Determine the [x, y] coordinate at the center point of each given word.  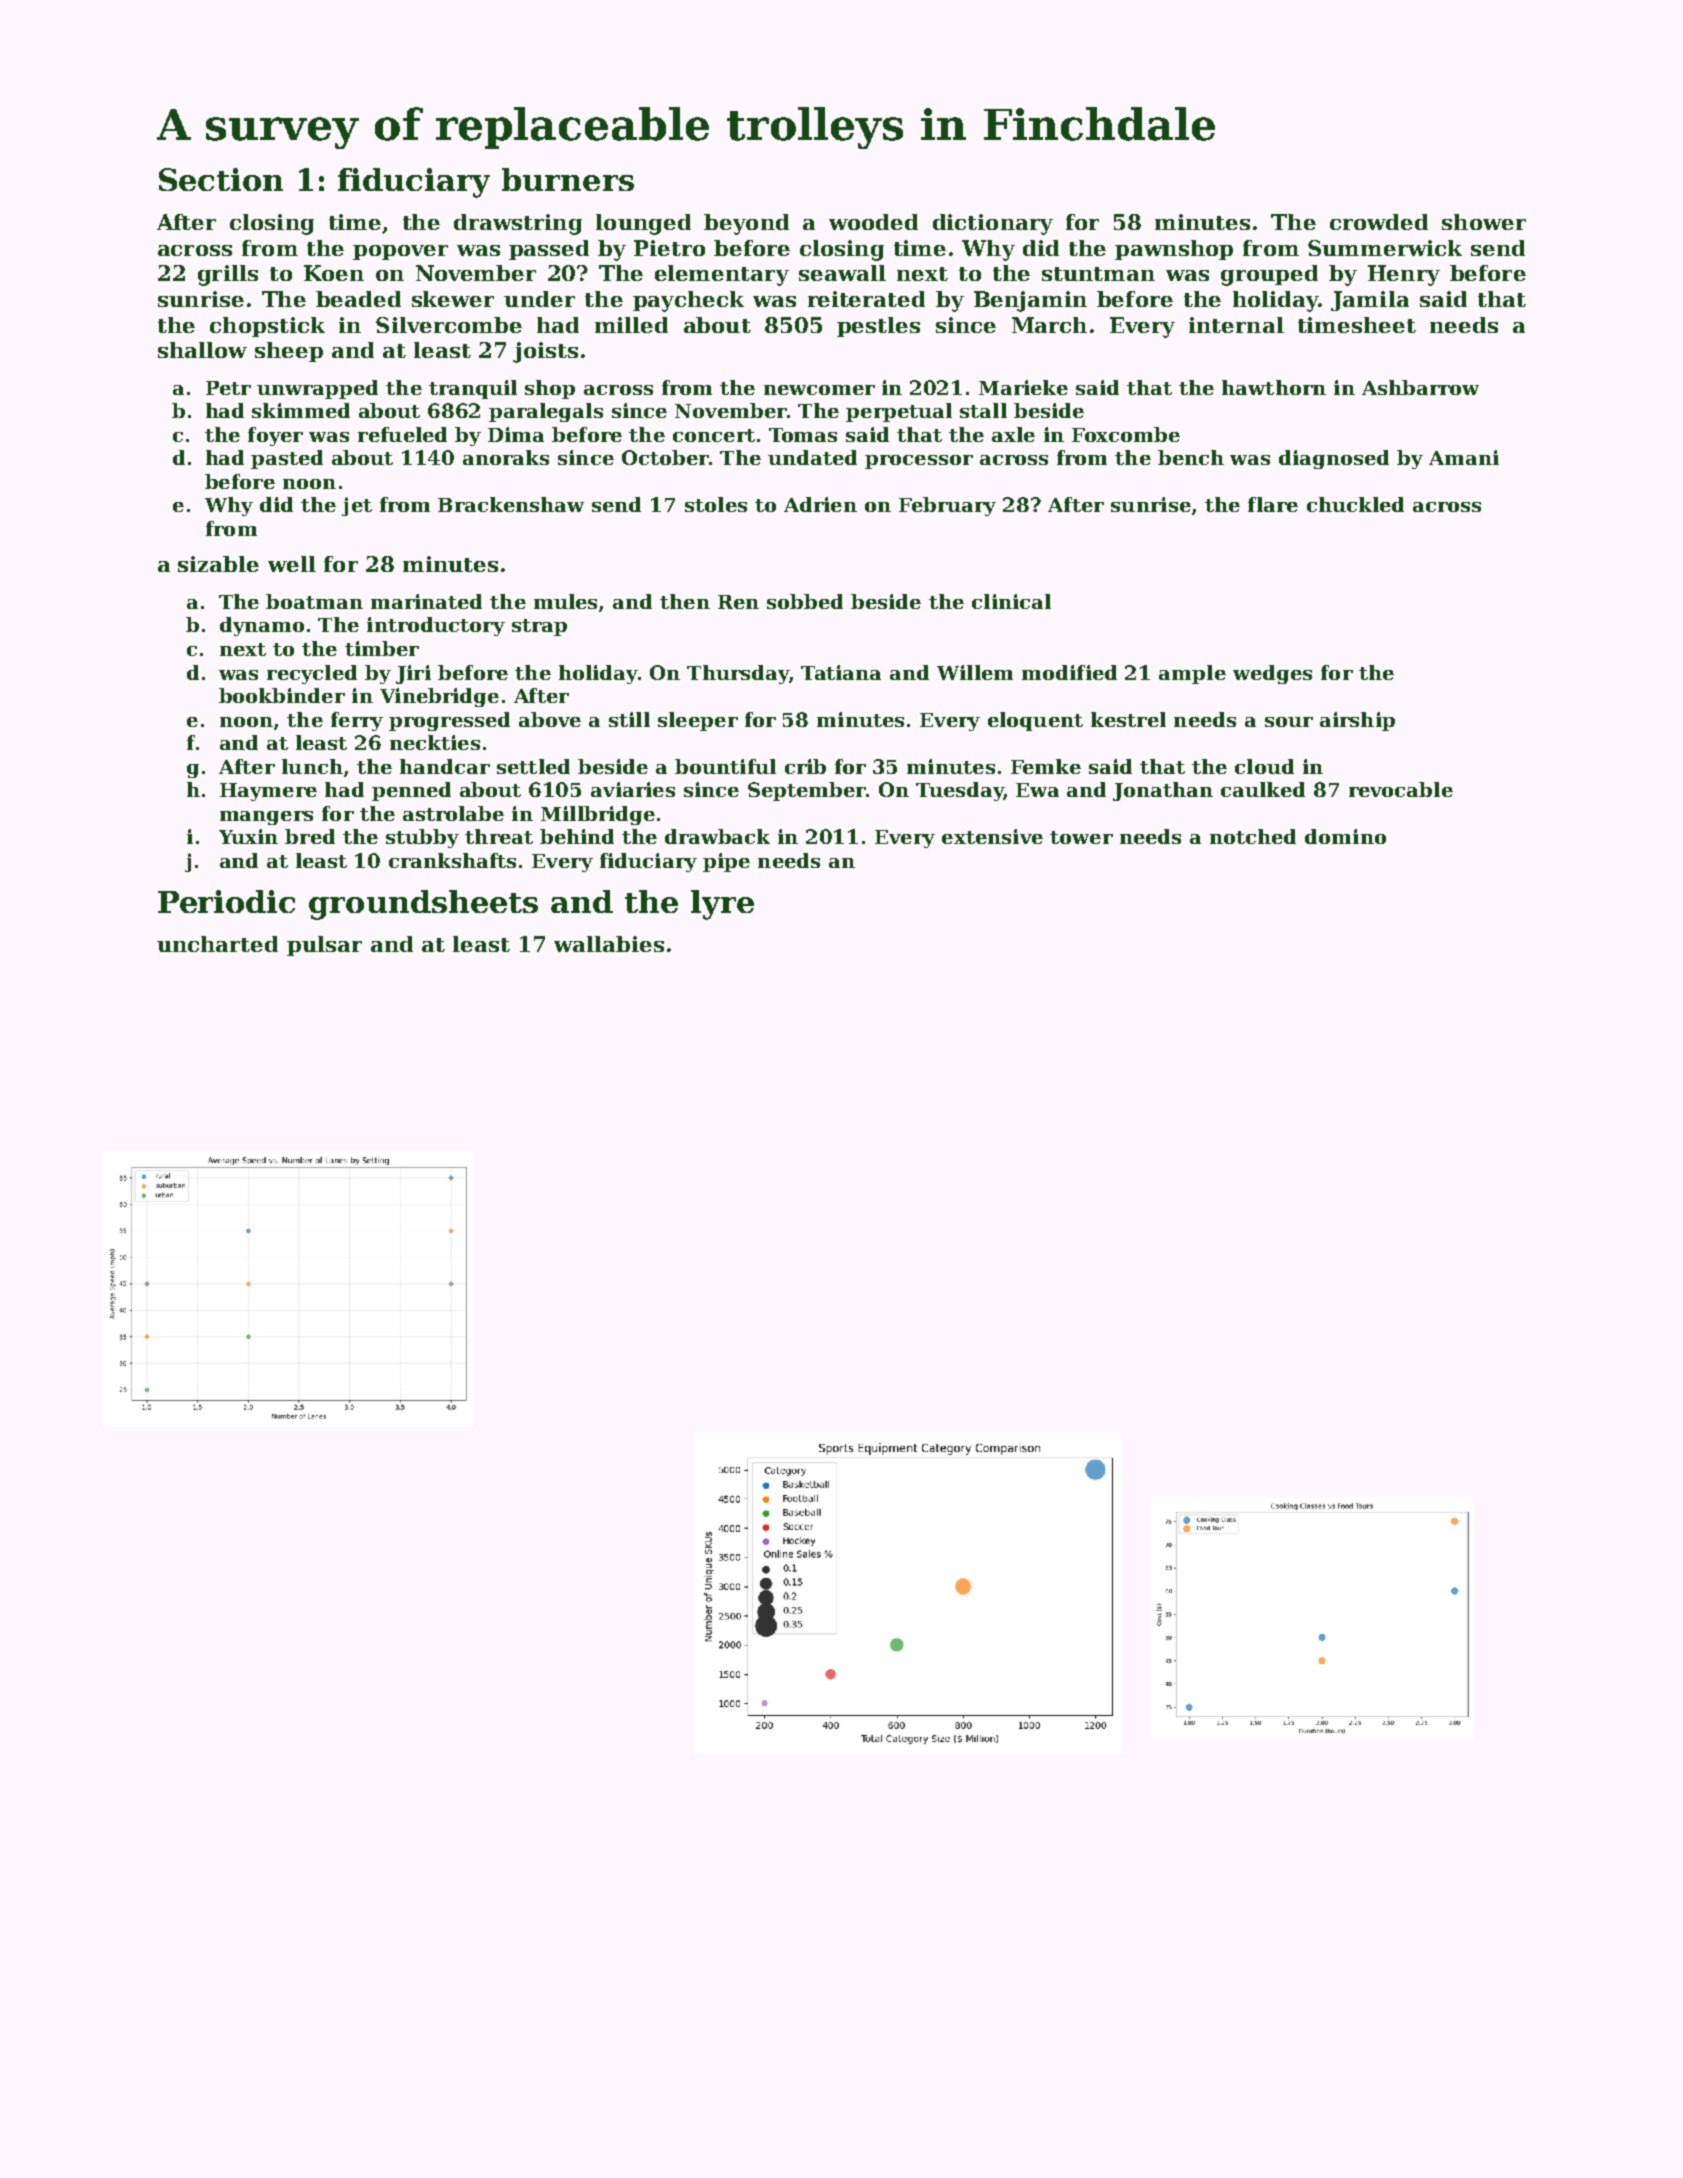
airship [1357, 721]
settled [533, 766]
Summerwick [1385, 248]
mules [565, 601]
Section [221, 179]
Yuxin [248, 836]
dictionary [993, 224]
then [685, 601]
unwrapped [317, 389]
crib [805, 766]
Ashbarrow [1420, 387]
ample [1192, 674]
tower [1081, 837]
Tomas [803, 435]
